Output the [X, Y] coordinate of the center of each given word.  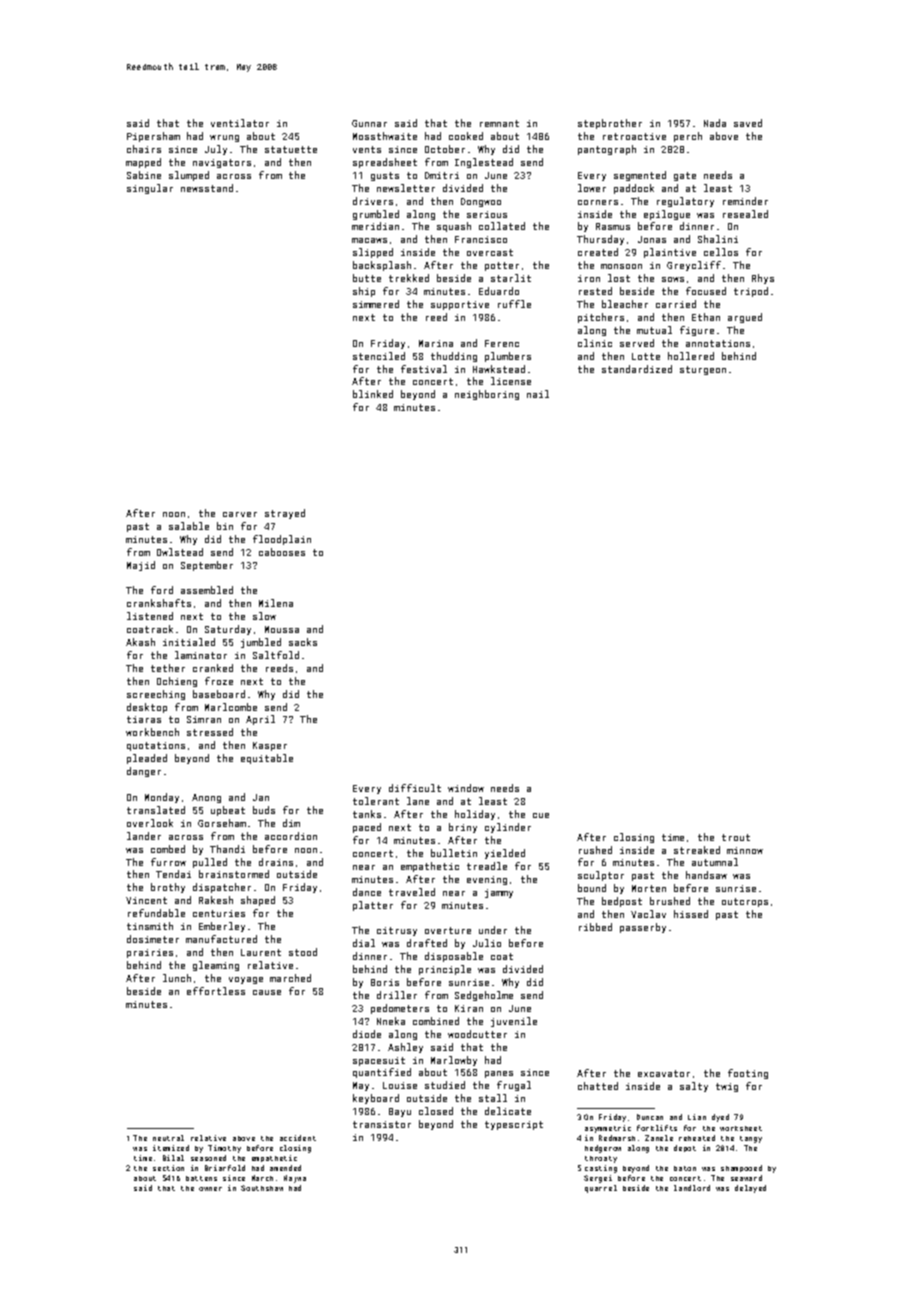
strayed [285, 514]
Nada [715, 123]
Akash [140, 642]
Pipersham [153, 137]
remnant [499, 123]
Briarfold [225, 1168]
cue [541, 815]
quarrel [601, 1189]
